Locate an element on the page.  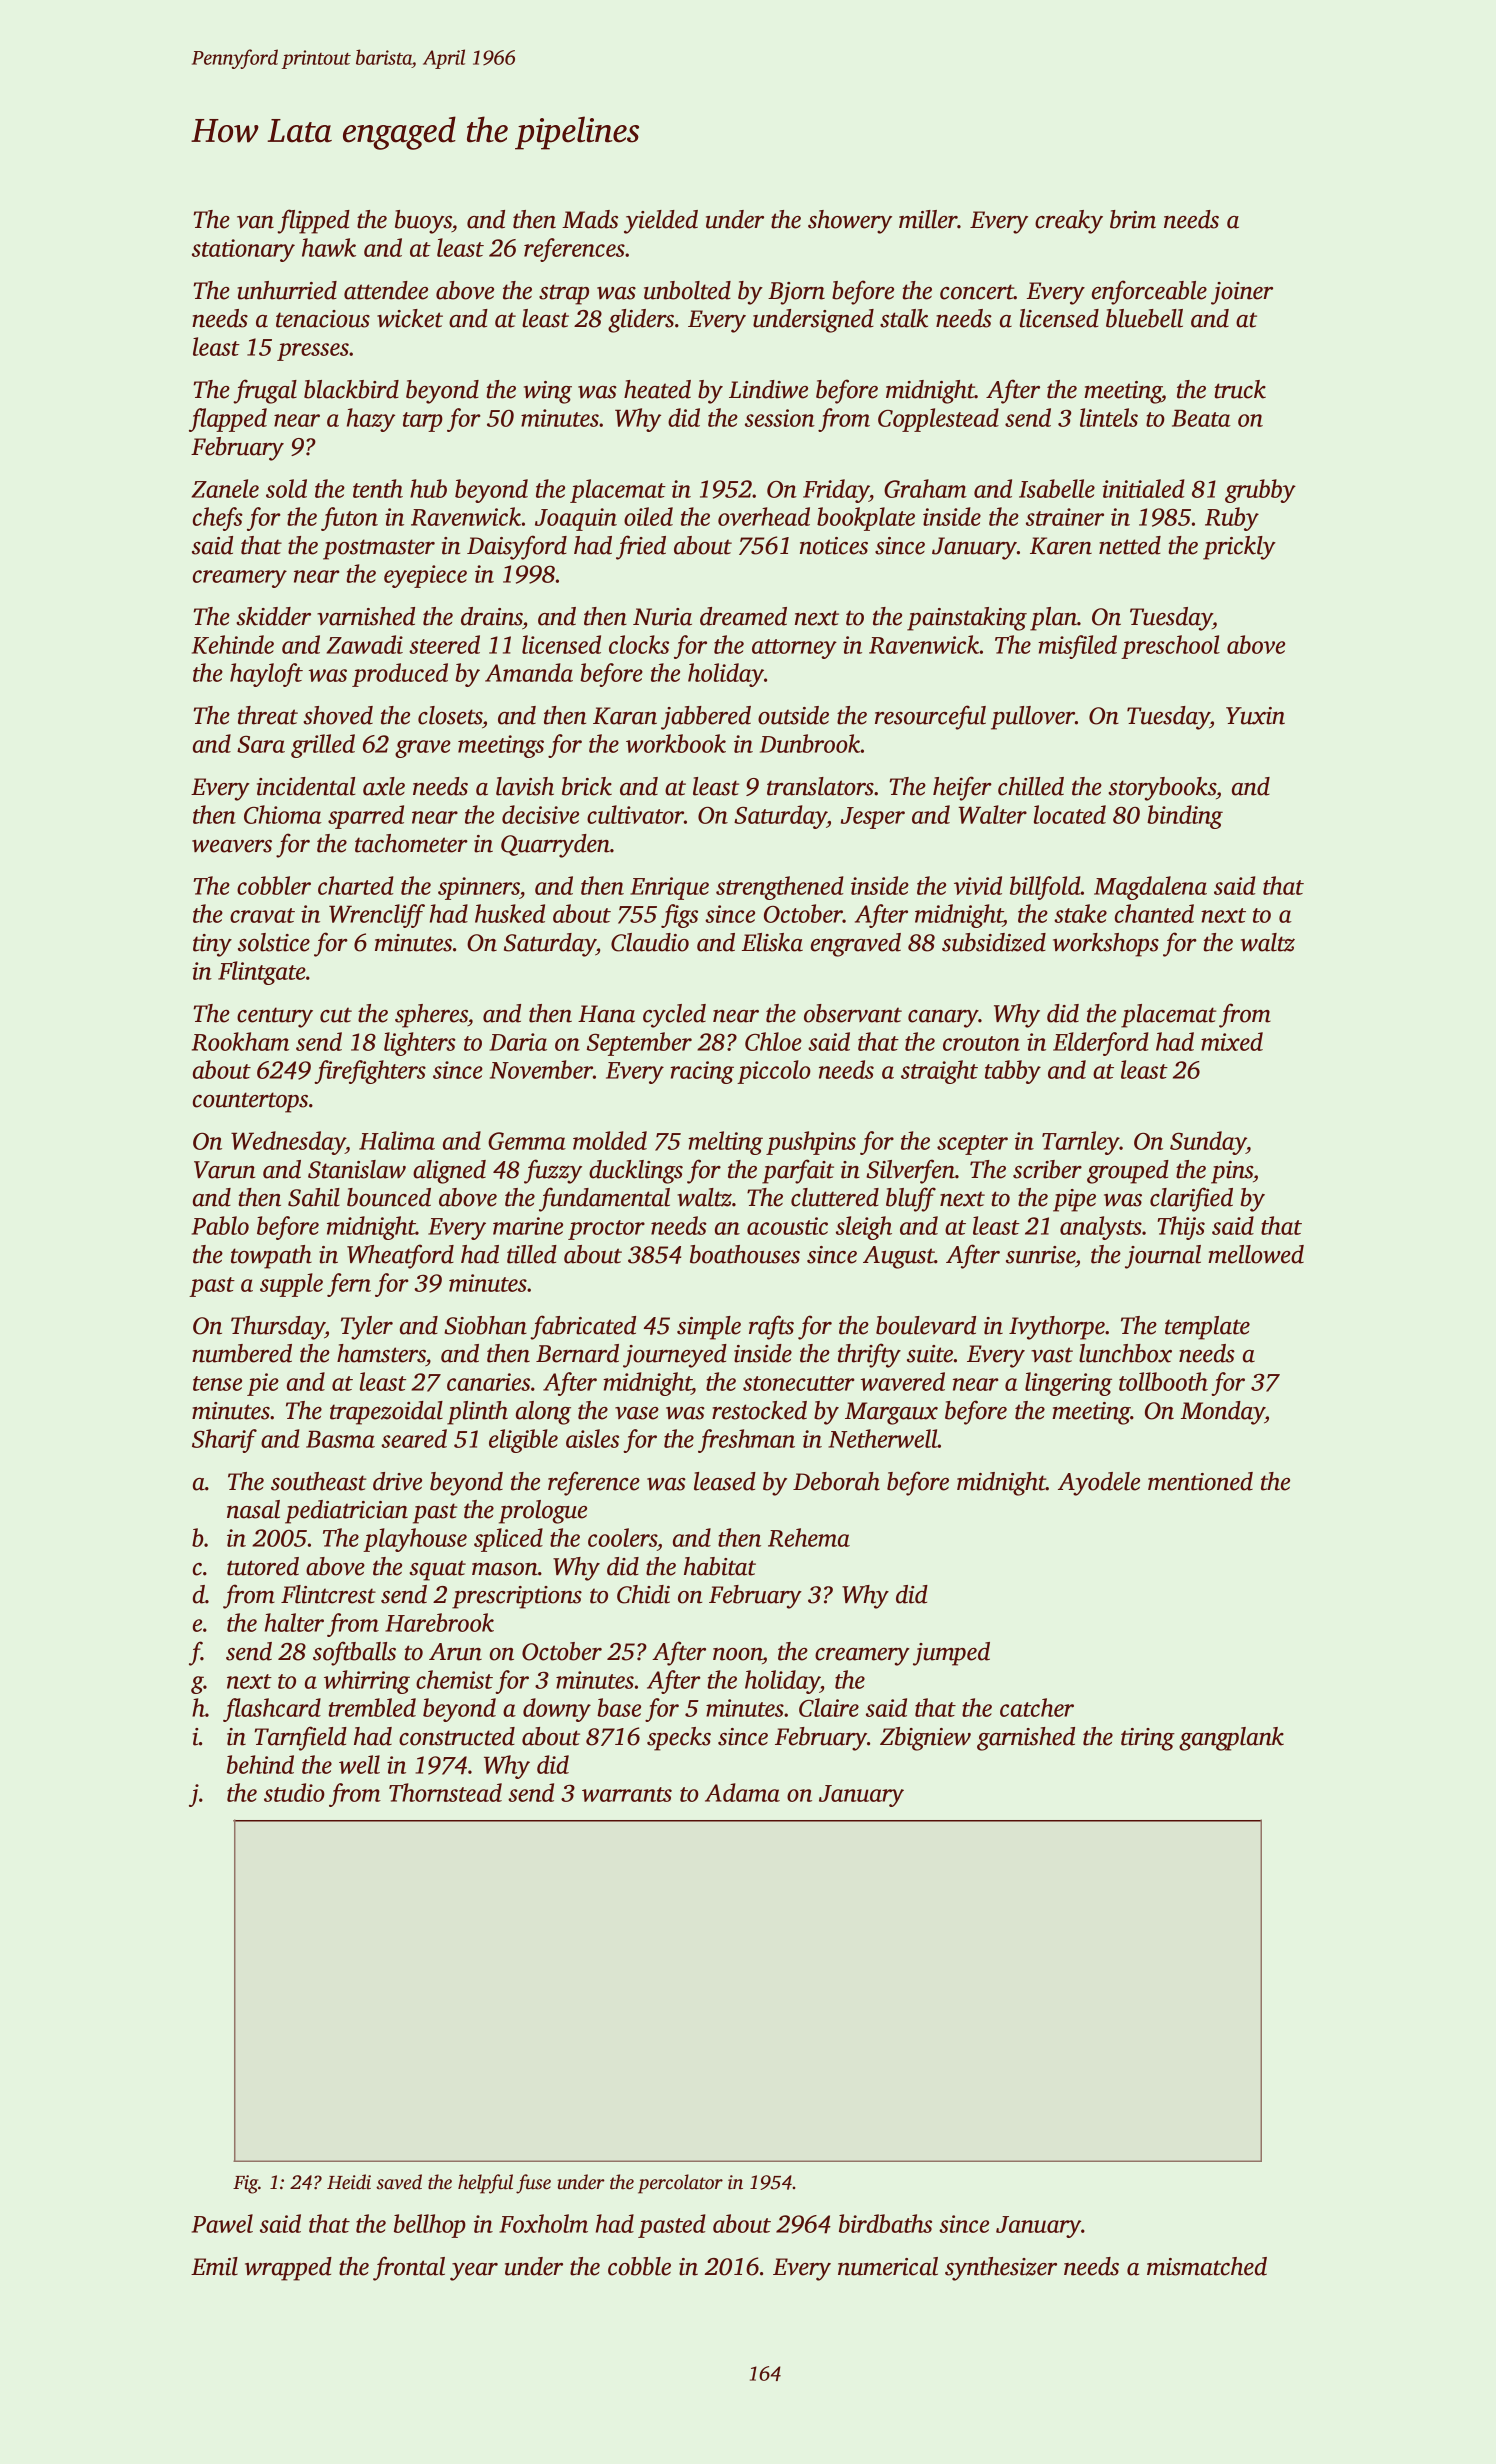
Bjorn is located at coordinates (796, 293).
